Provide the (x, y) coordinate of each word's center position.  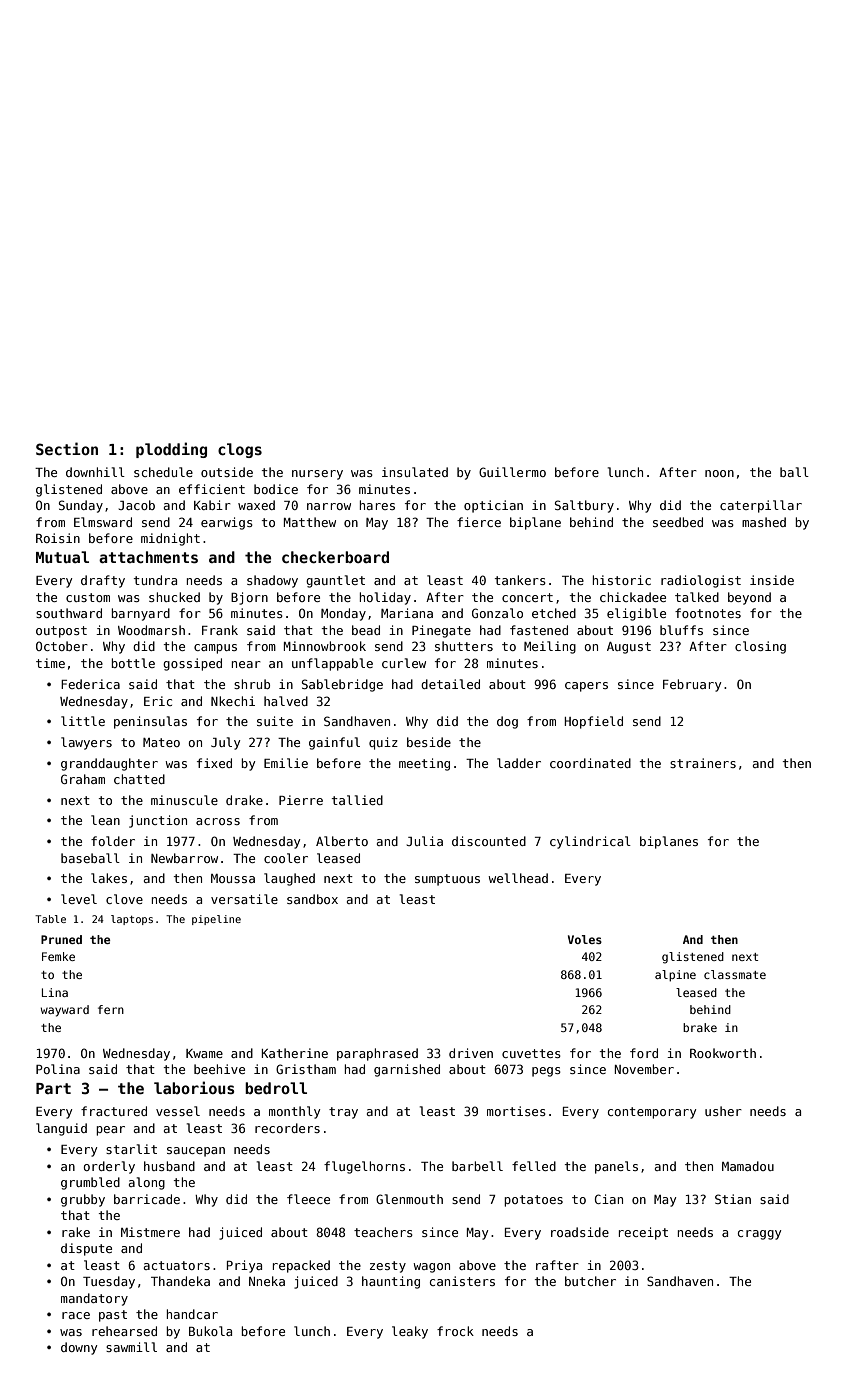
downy (79, 1348)
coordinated (590, 763)
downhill (95, 472)
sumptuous (447, 880)
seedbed (678, 522)
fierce (479, 522)
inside (772, 580)
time (50, 663)
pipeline (216, 920)
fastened (539, 630)
